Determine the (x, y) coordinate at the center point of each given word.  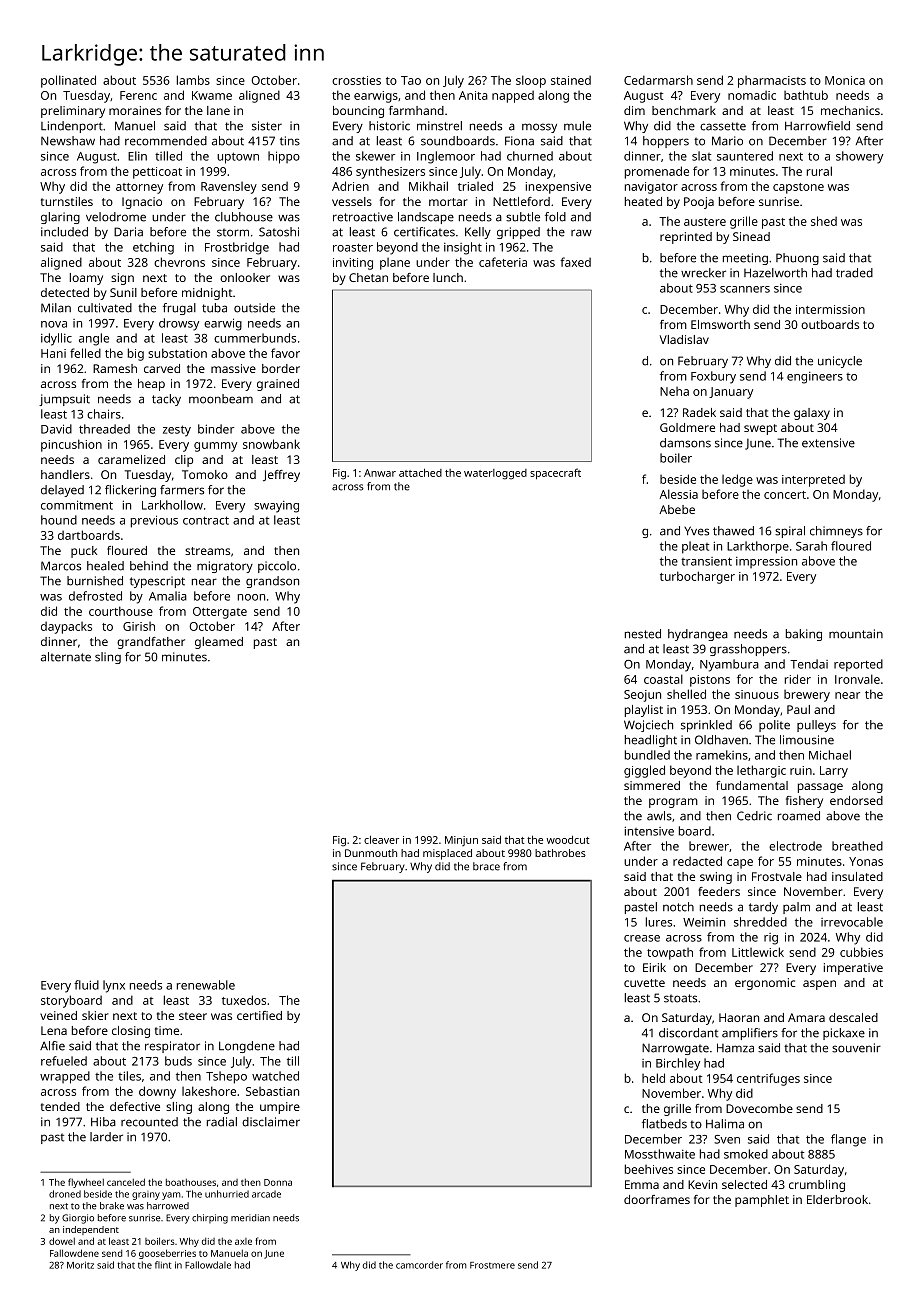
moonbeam (221, 399)
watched (275, 1076)
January (731, 393)
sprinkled (706, 726)
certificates (424, 232)
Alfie (52, 1046)
